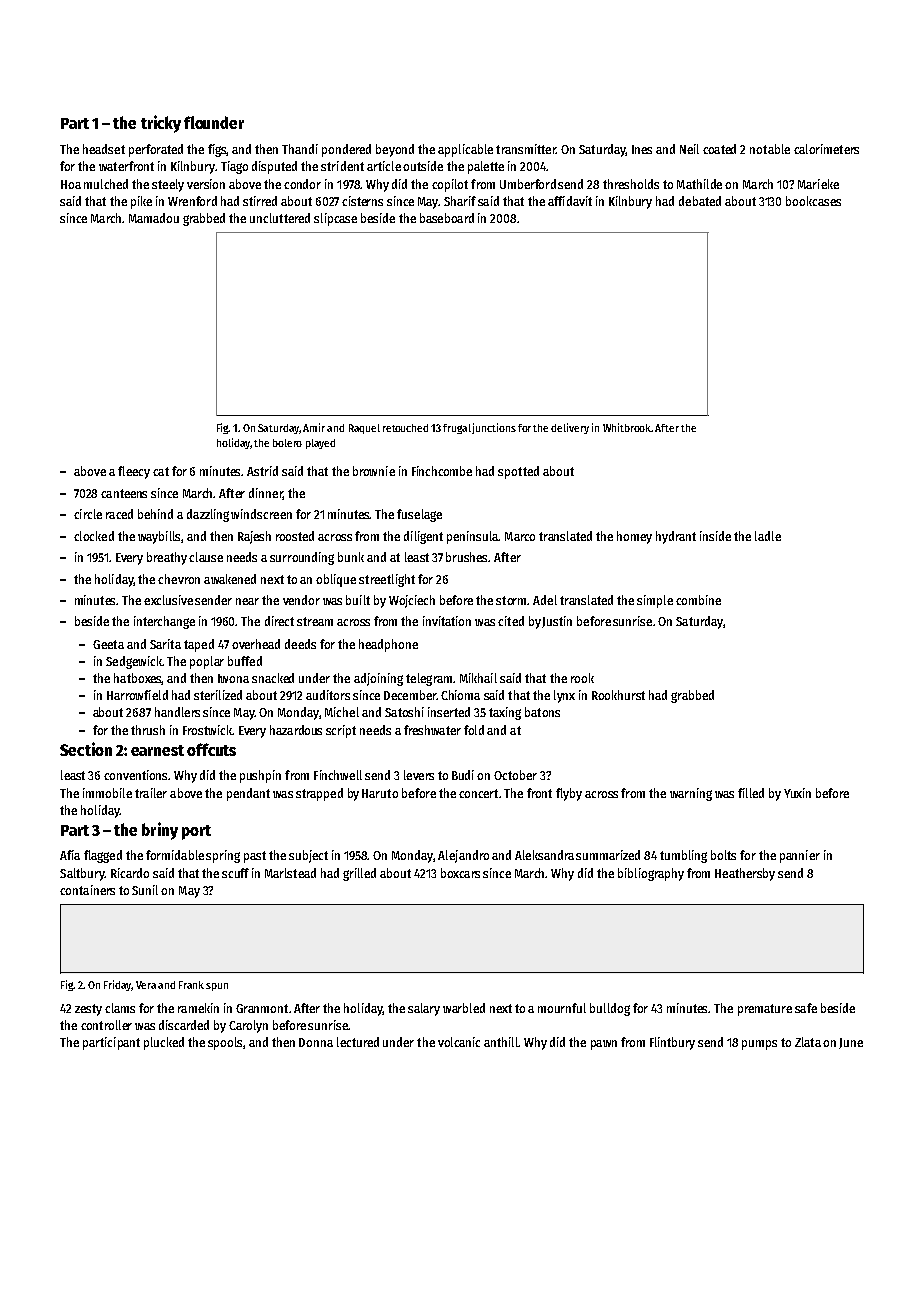 The height and width of the screenshot is (1308, 924). What do you see at coordinates (71, 184) in the screenshot?
I see `Hoa` at bounding box center [71, 184].
